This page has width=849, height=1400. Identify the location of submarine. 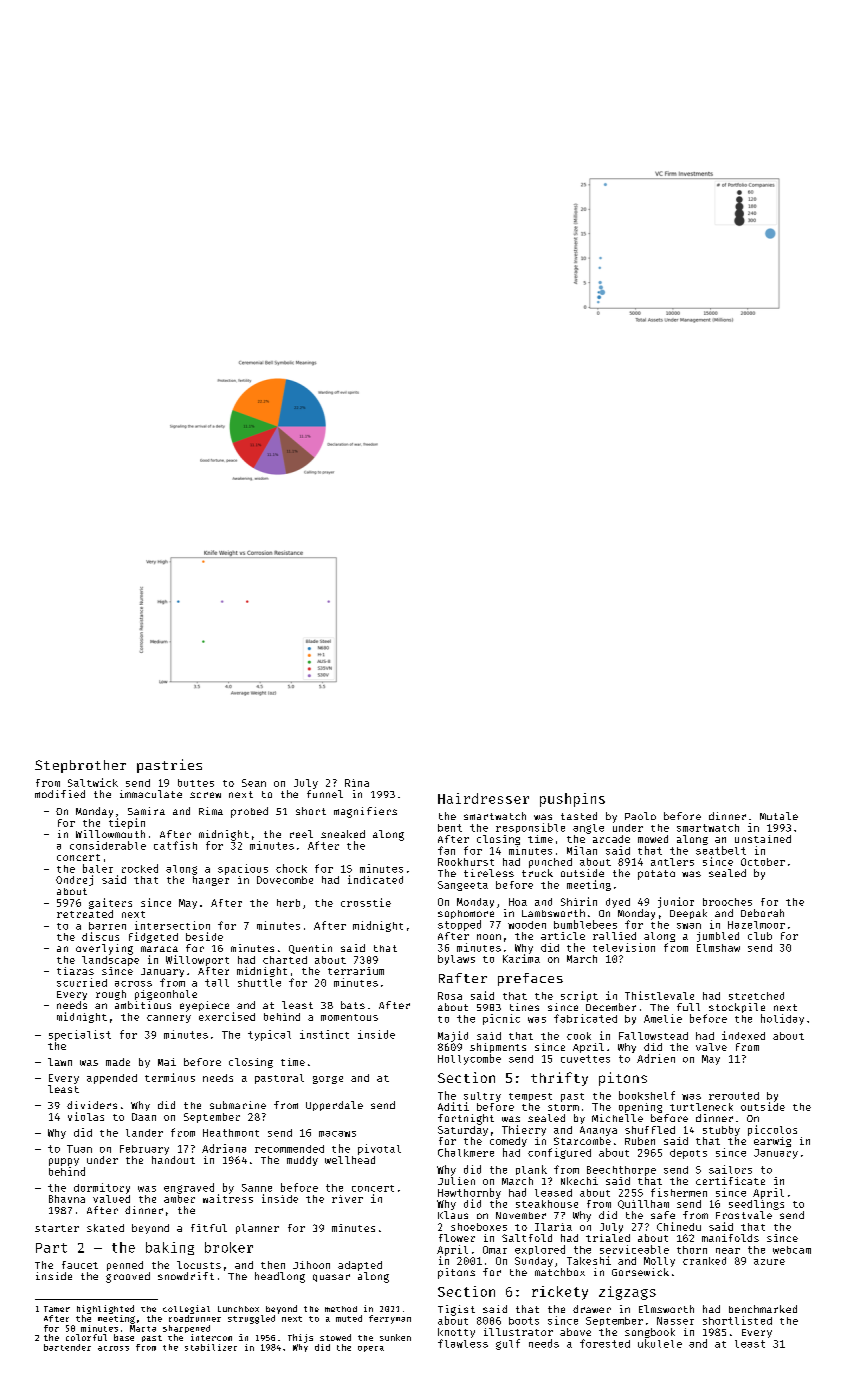
(238, 1105).
